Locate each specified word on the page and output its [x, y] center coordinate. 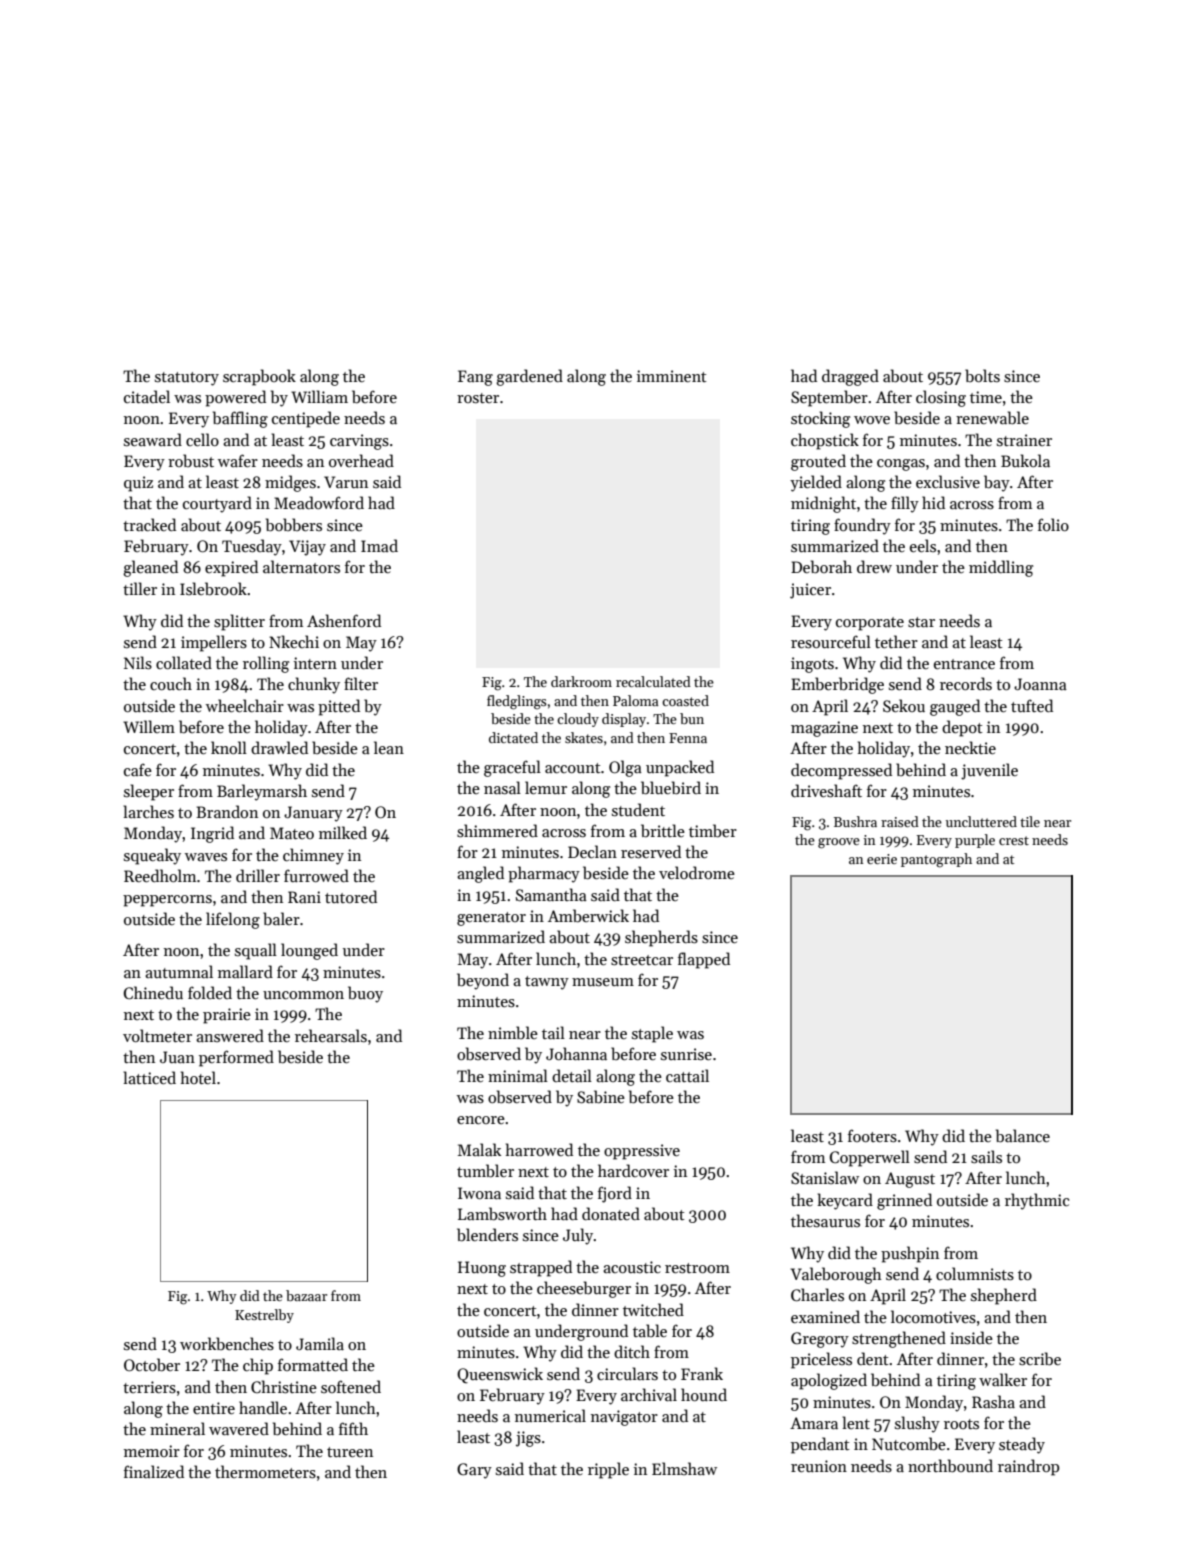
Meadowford [319, 502]
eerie [882, 859]
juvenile [989, 771]
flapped [704, 960]
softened [351, 1386]
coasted [685, 700]
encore [481, 1120]
